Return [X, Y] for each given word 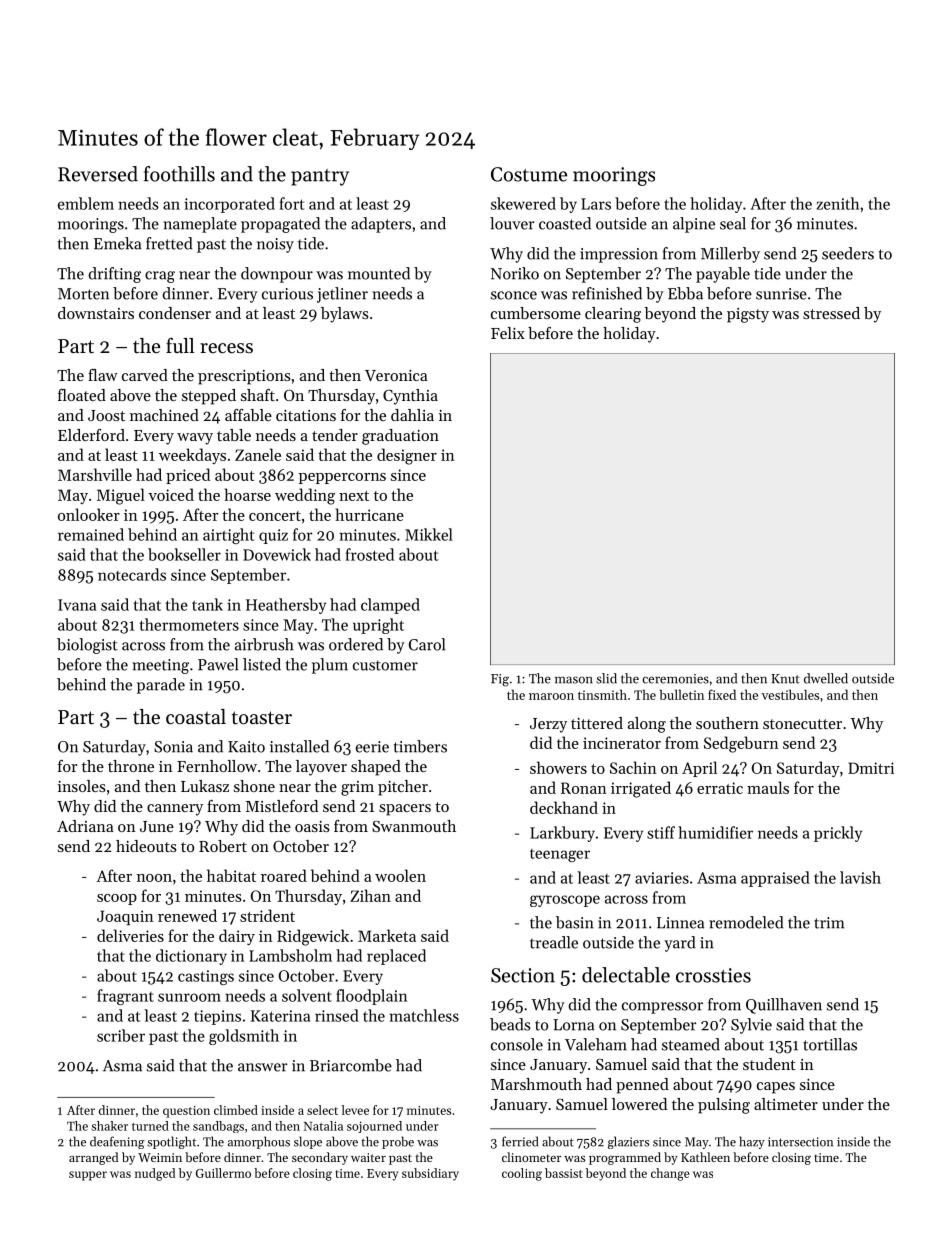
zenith [838, 203]
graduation [400, 437]
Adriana [85, 826]
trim [829, 923]
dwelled [826, 678]
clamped [390, 606]
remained [91, 534]
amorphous [259, 1142]
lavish [860, 877]
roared [284, 875]
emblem [86, 203]
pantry [320, 177]
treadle [554, 942]
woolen [400, 875]
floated [82, 395]
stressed [831, 313]
